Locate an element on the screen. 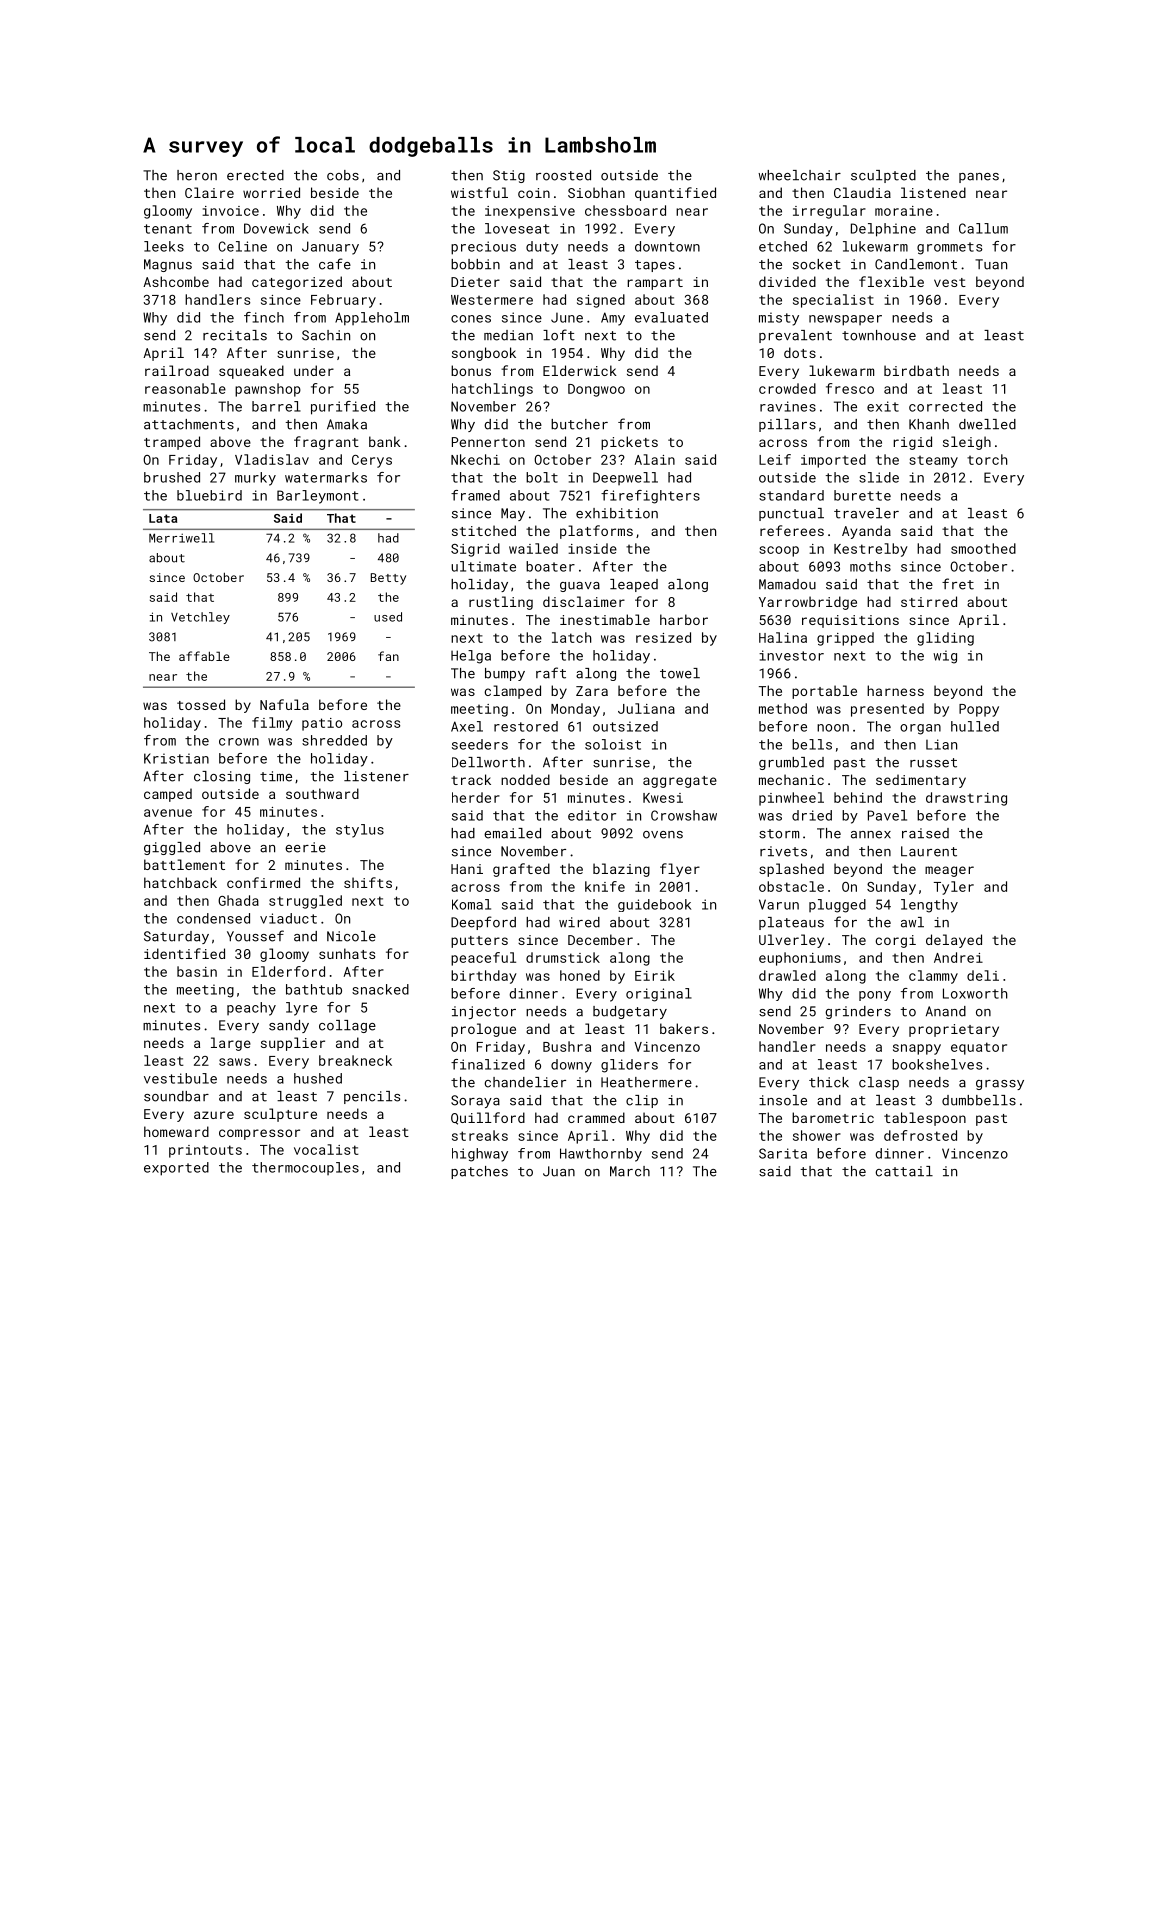 The width and height of the screenshot is (1173, 1932). March is located at coordinates (630, 1171).
